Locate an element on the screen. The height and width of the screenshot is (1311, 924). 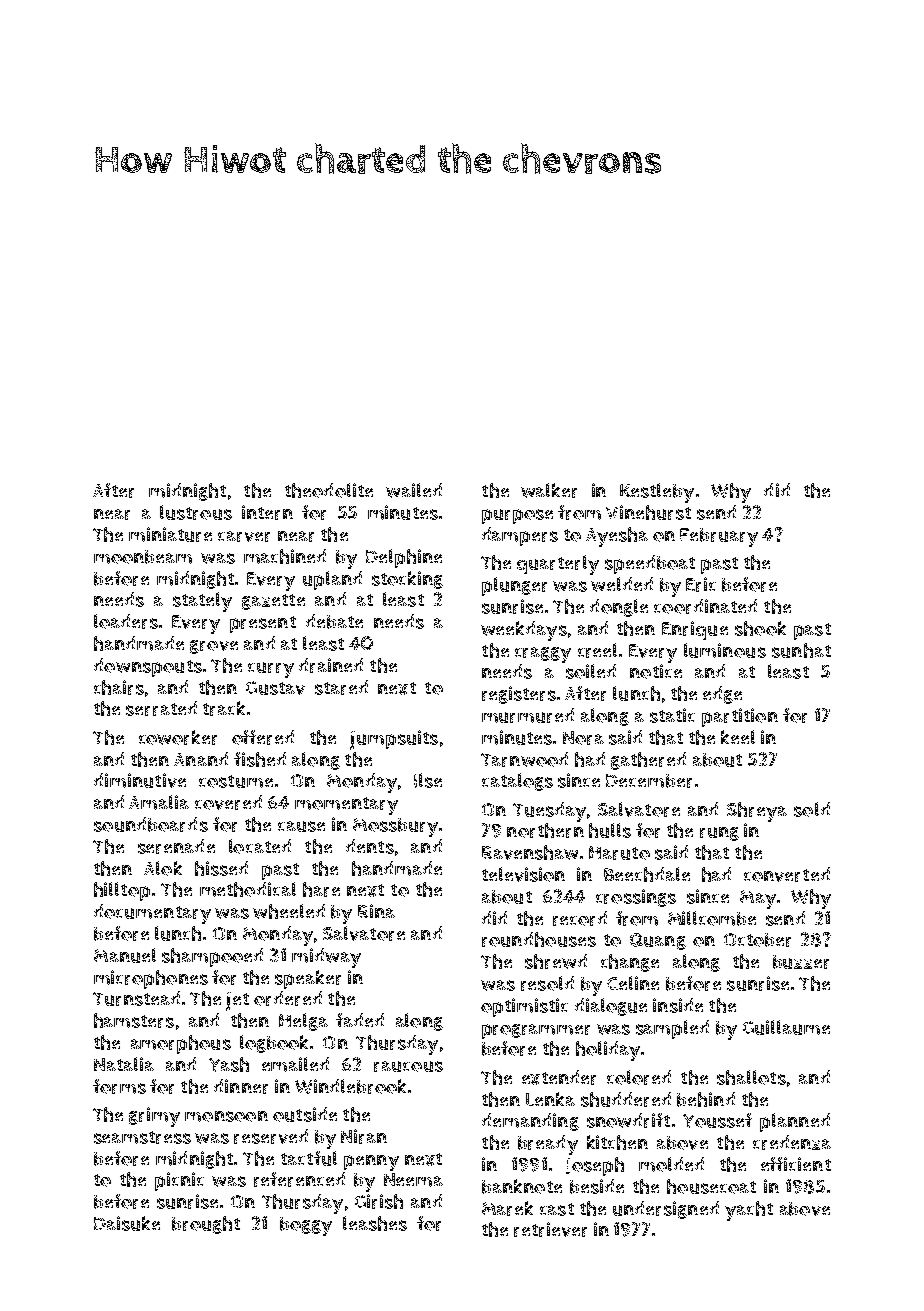
May is located at coordinates (758, 899).
